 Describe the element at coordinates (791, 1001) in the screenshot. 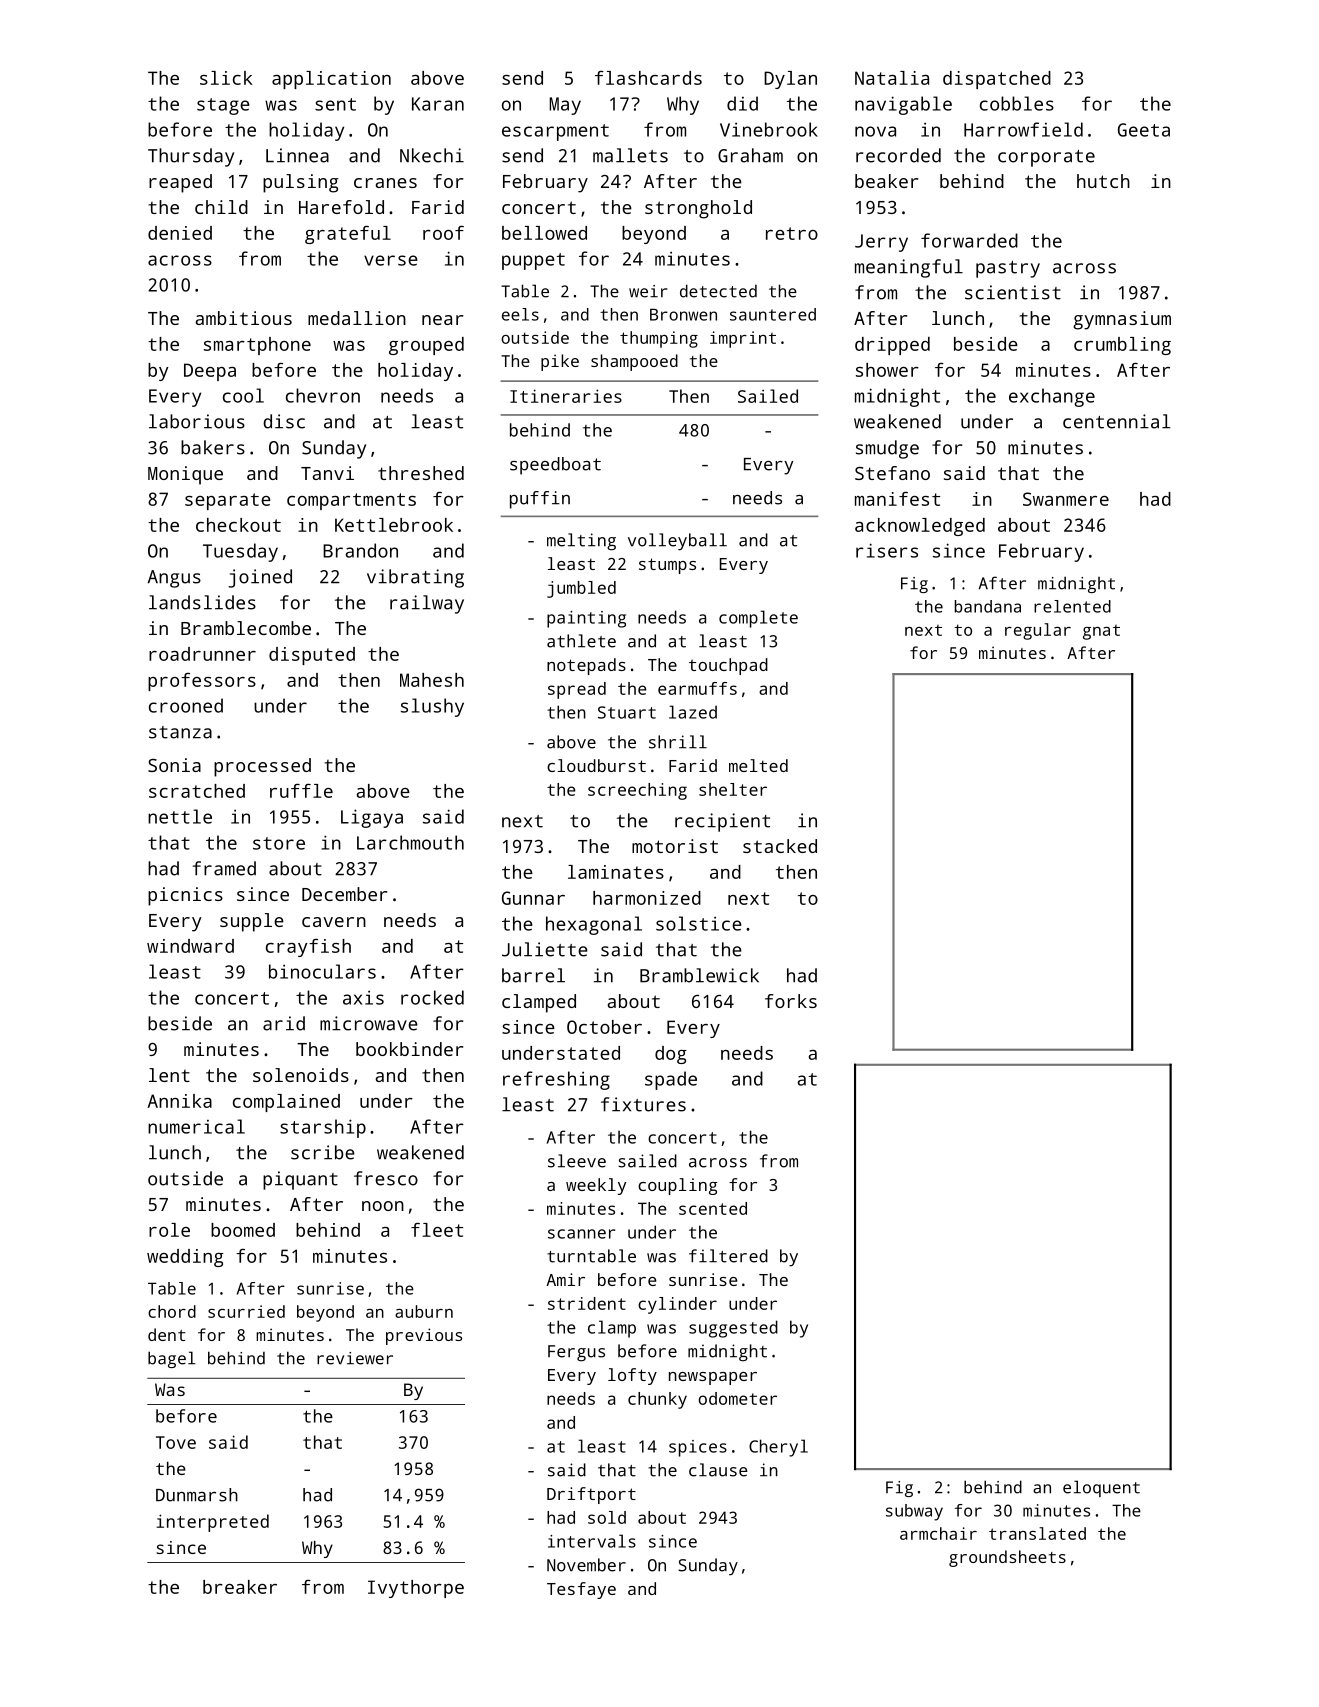

I see `forks` at that location.
